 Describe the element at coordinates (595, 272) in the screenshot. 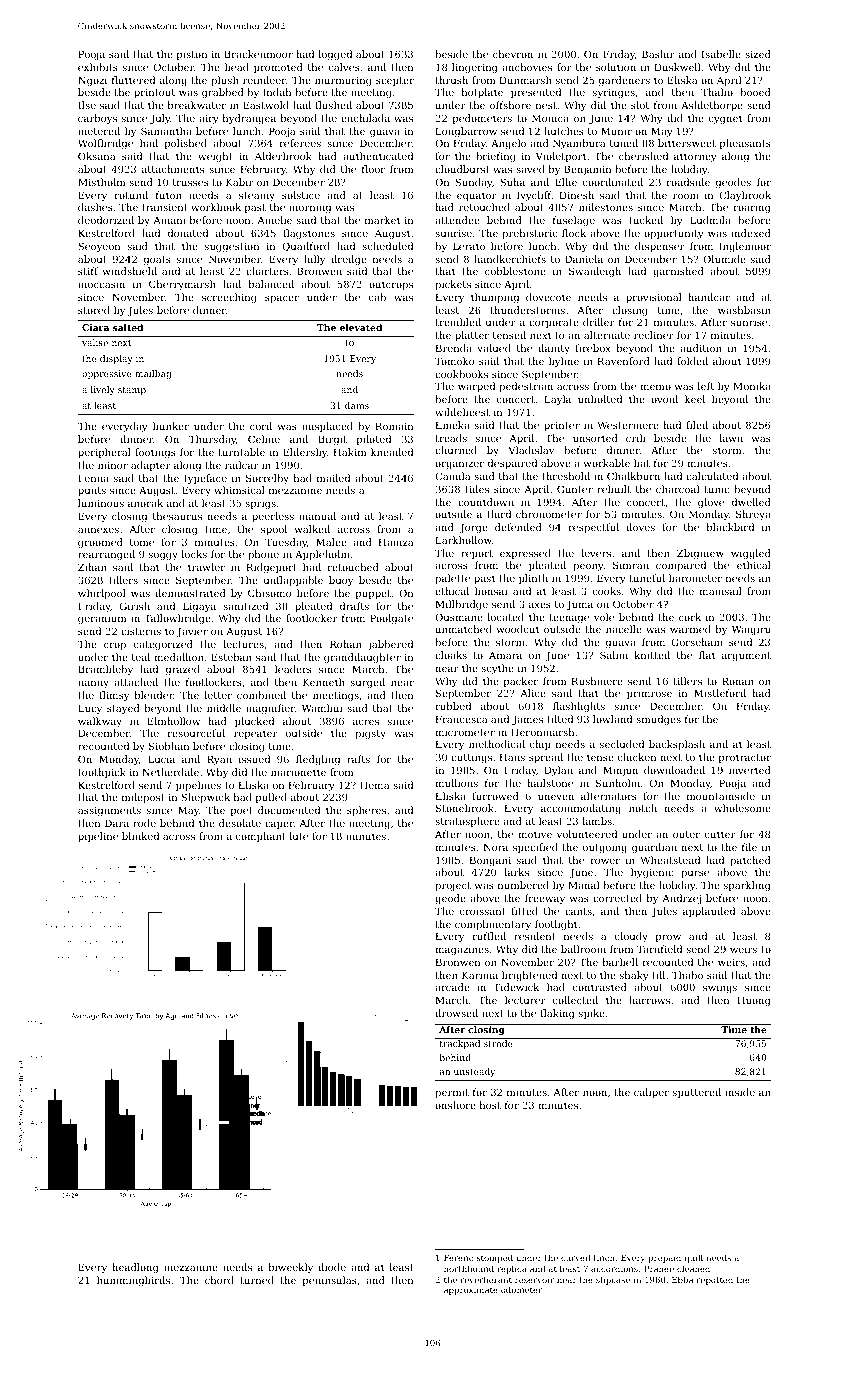

I see `Swanleigh` at that location.
